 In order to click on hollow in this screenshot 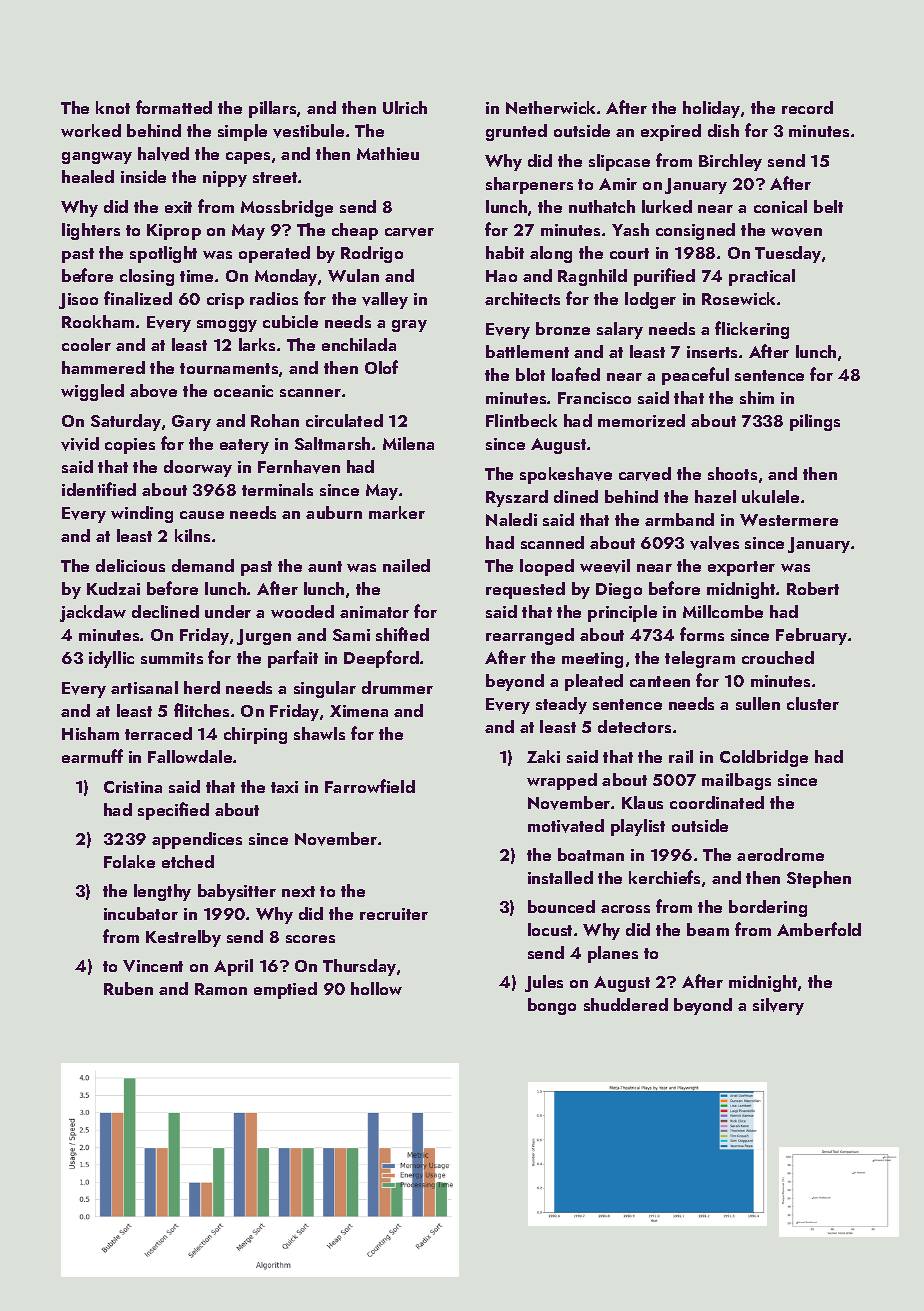, I will do `click(376, 988)`.
